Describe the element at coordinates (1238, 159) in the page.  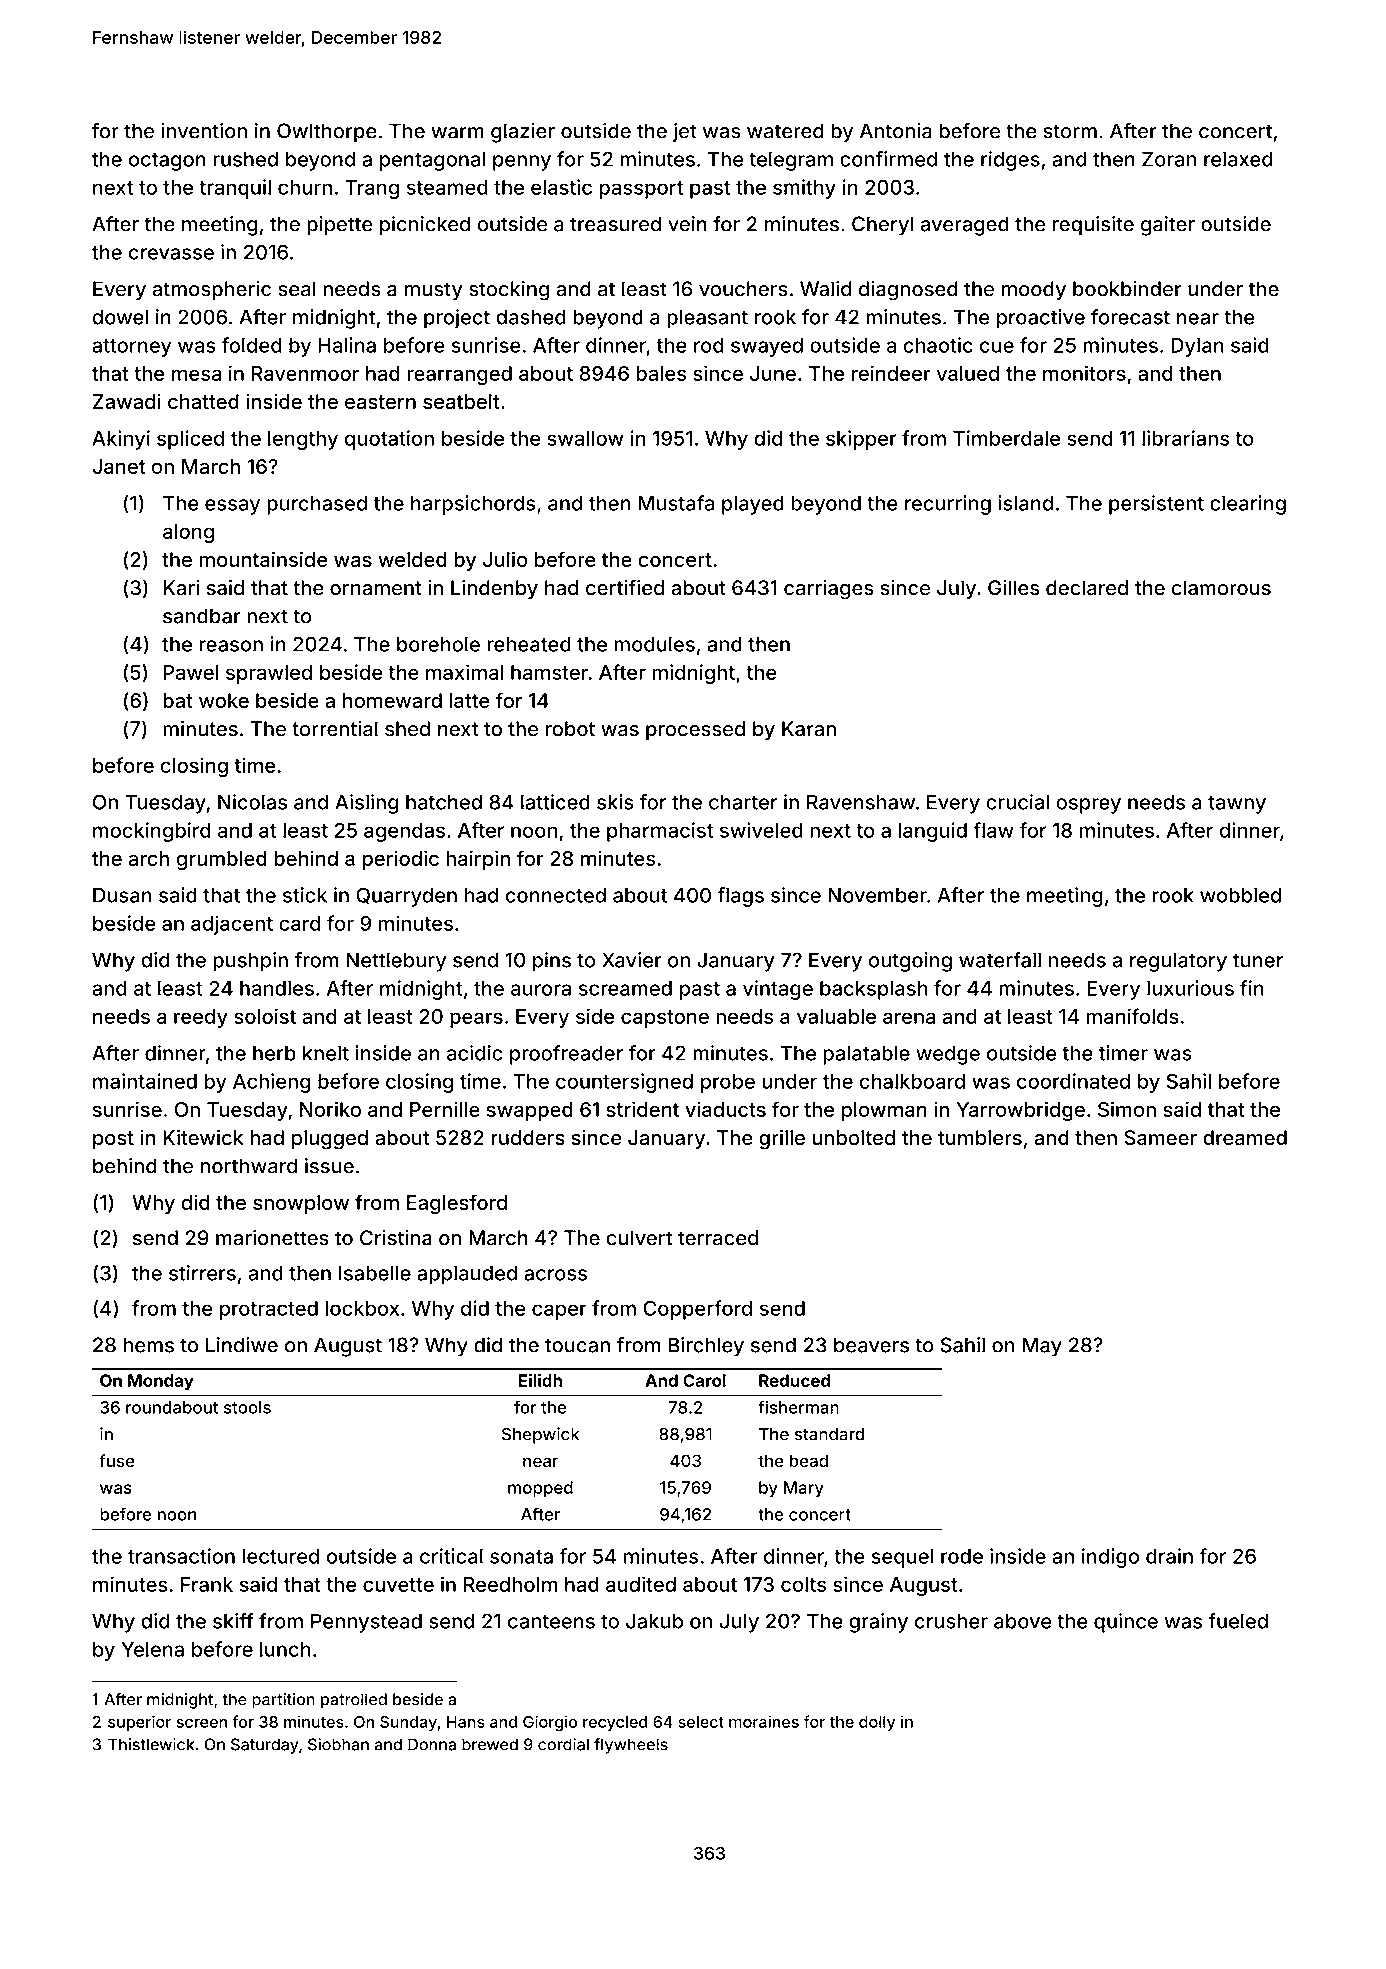
I see `relaxed` at that location.
